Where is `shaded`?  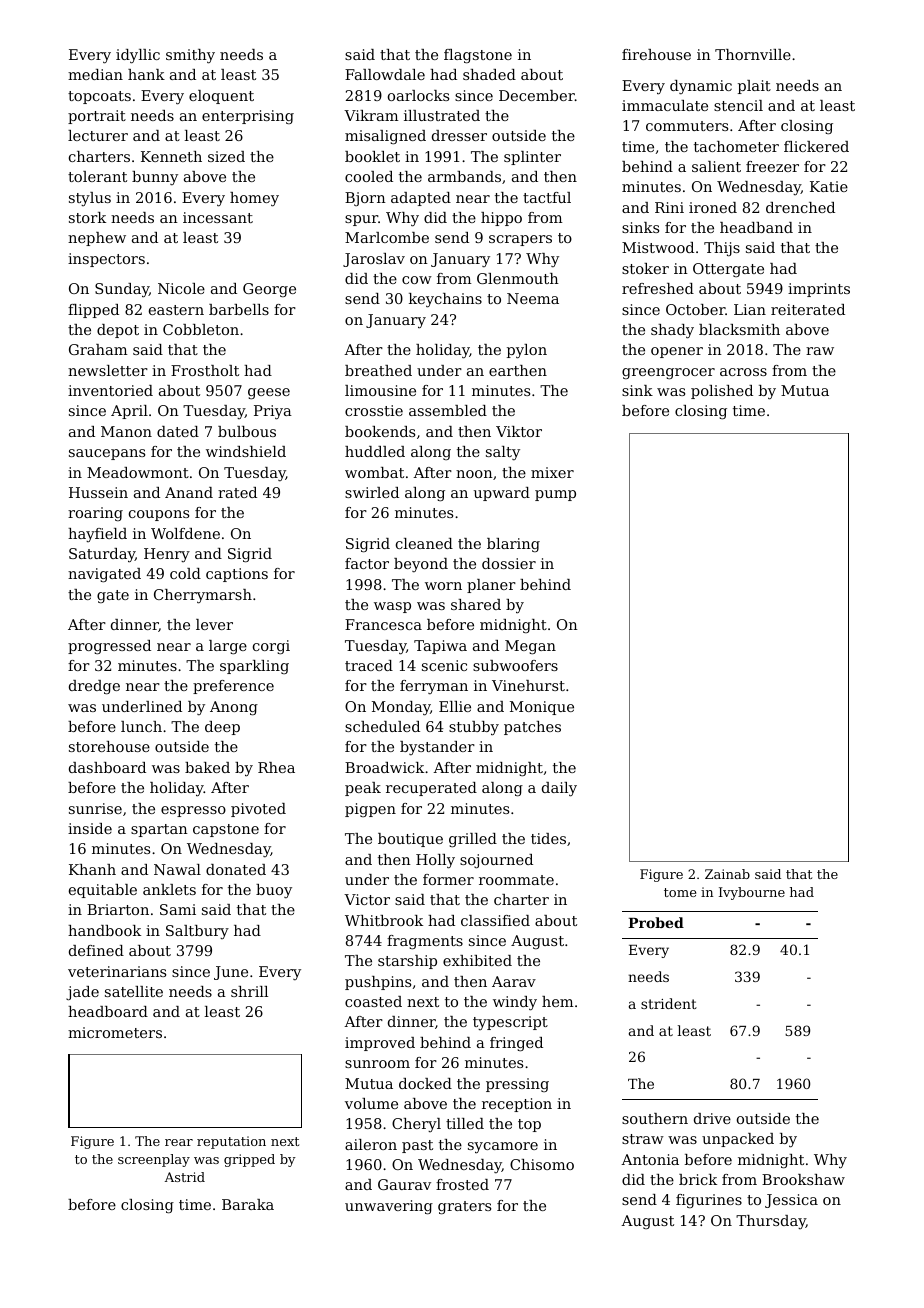 shaded is located at coordinates (489, 74).
